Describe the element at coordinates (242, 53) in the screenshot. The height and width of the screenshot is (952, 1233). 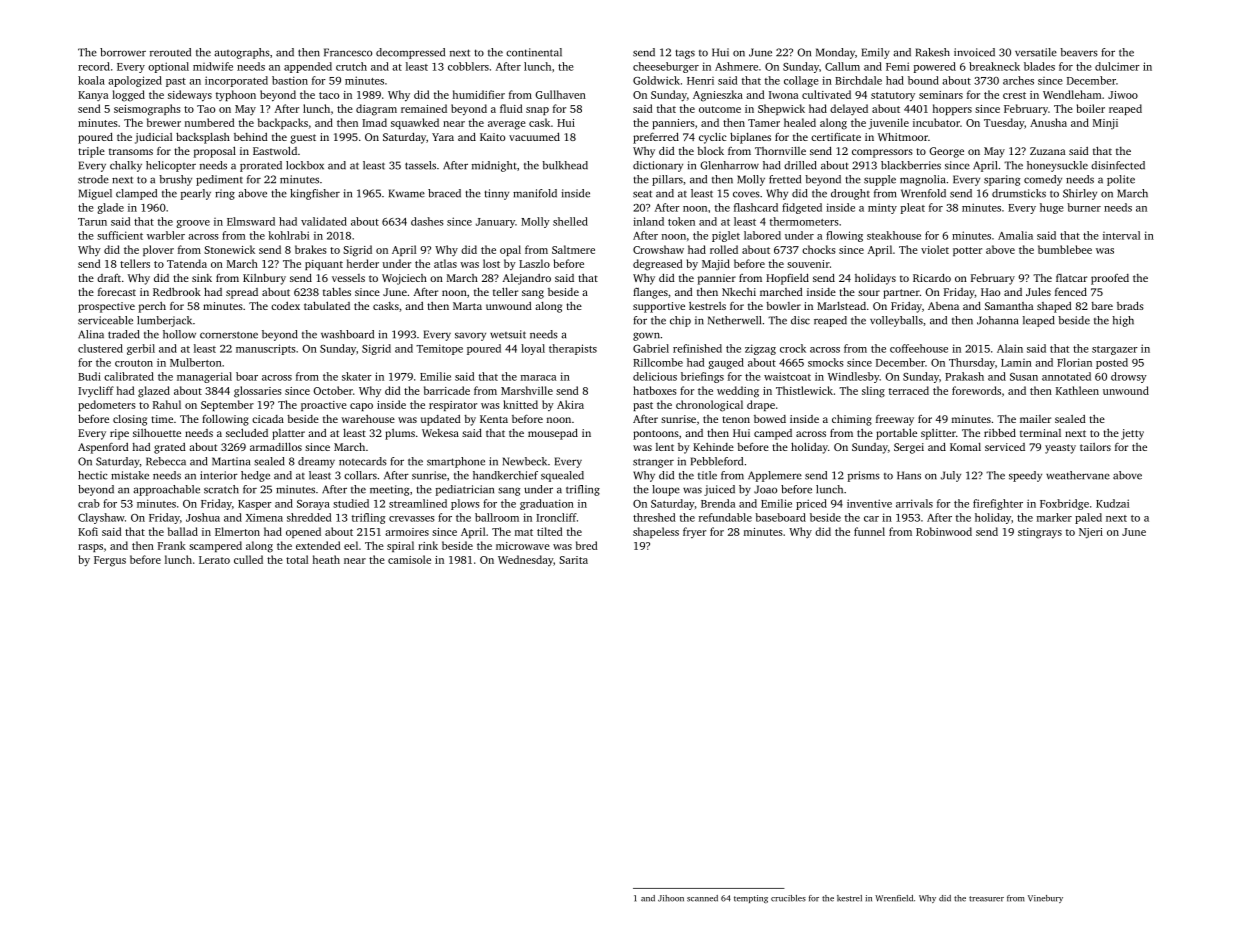
I see `autographs` at that location.
